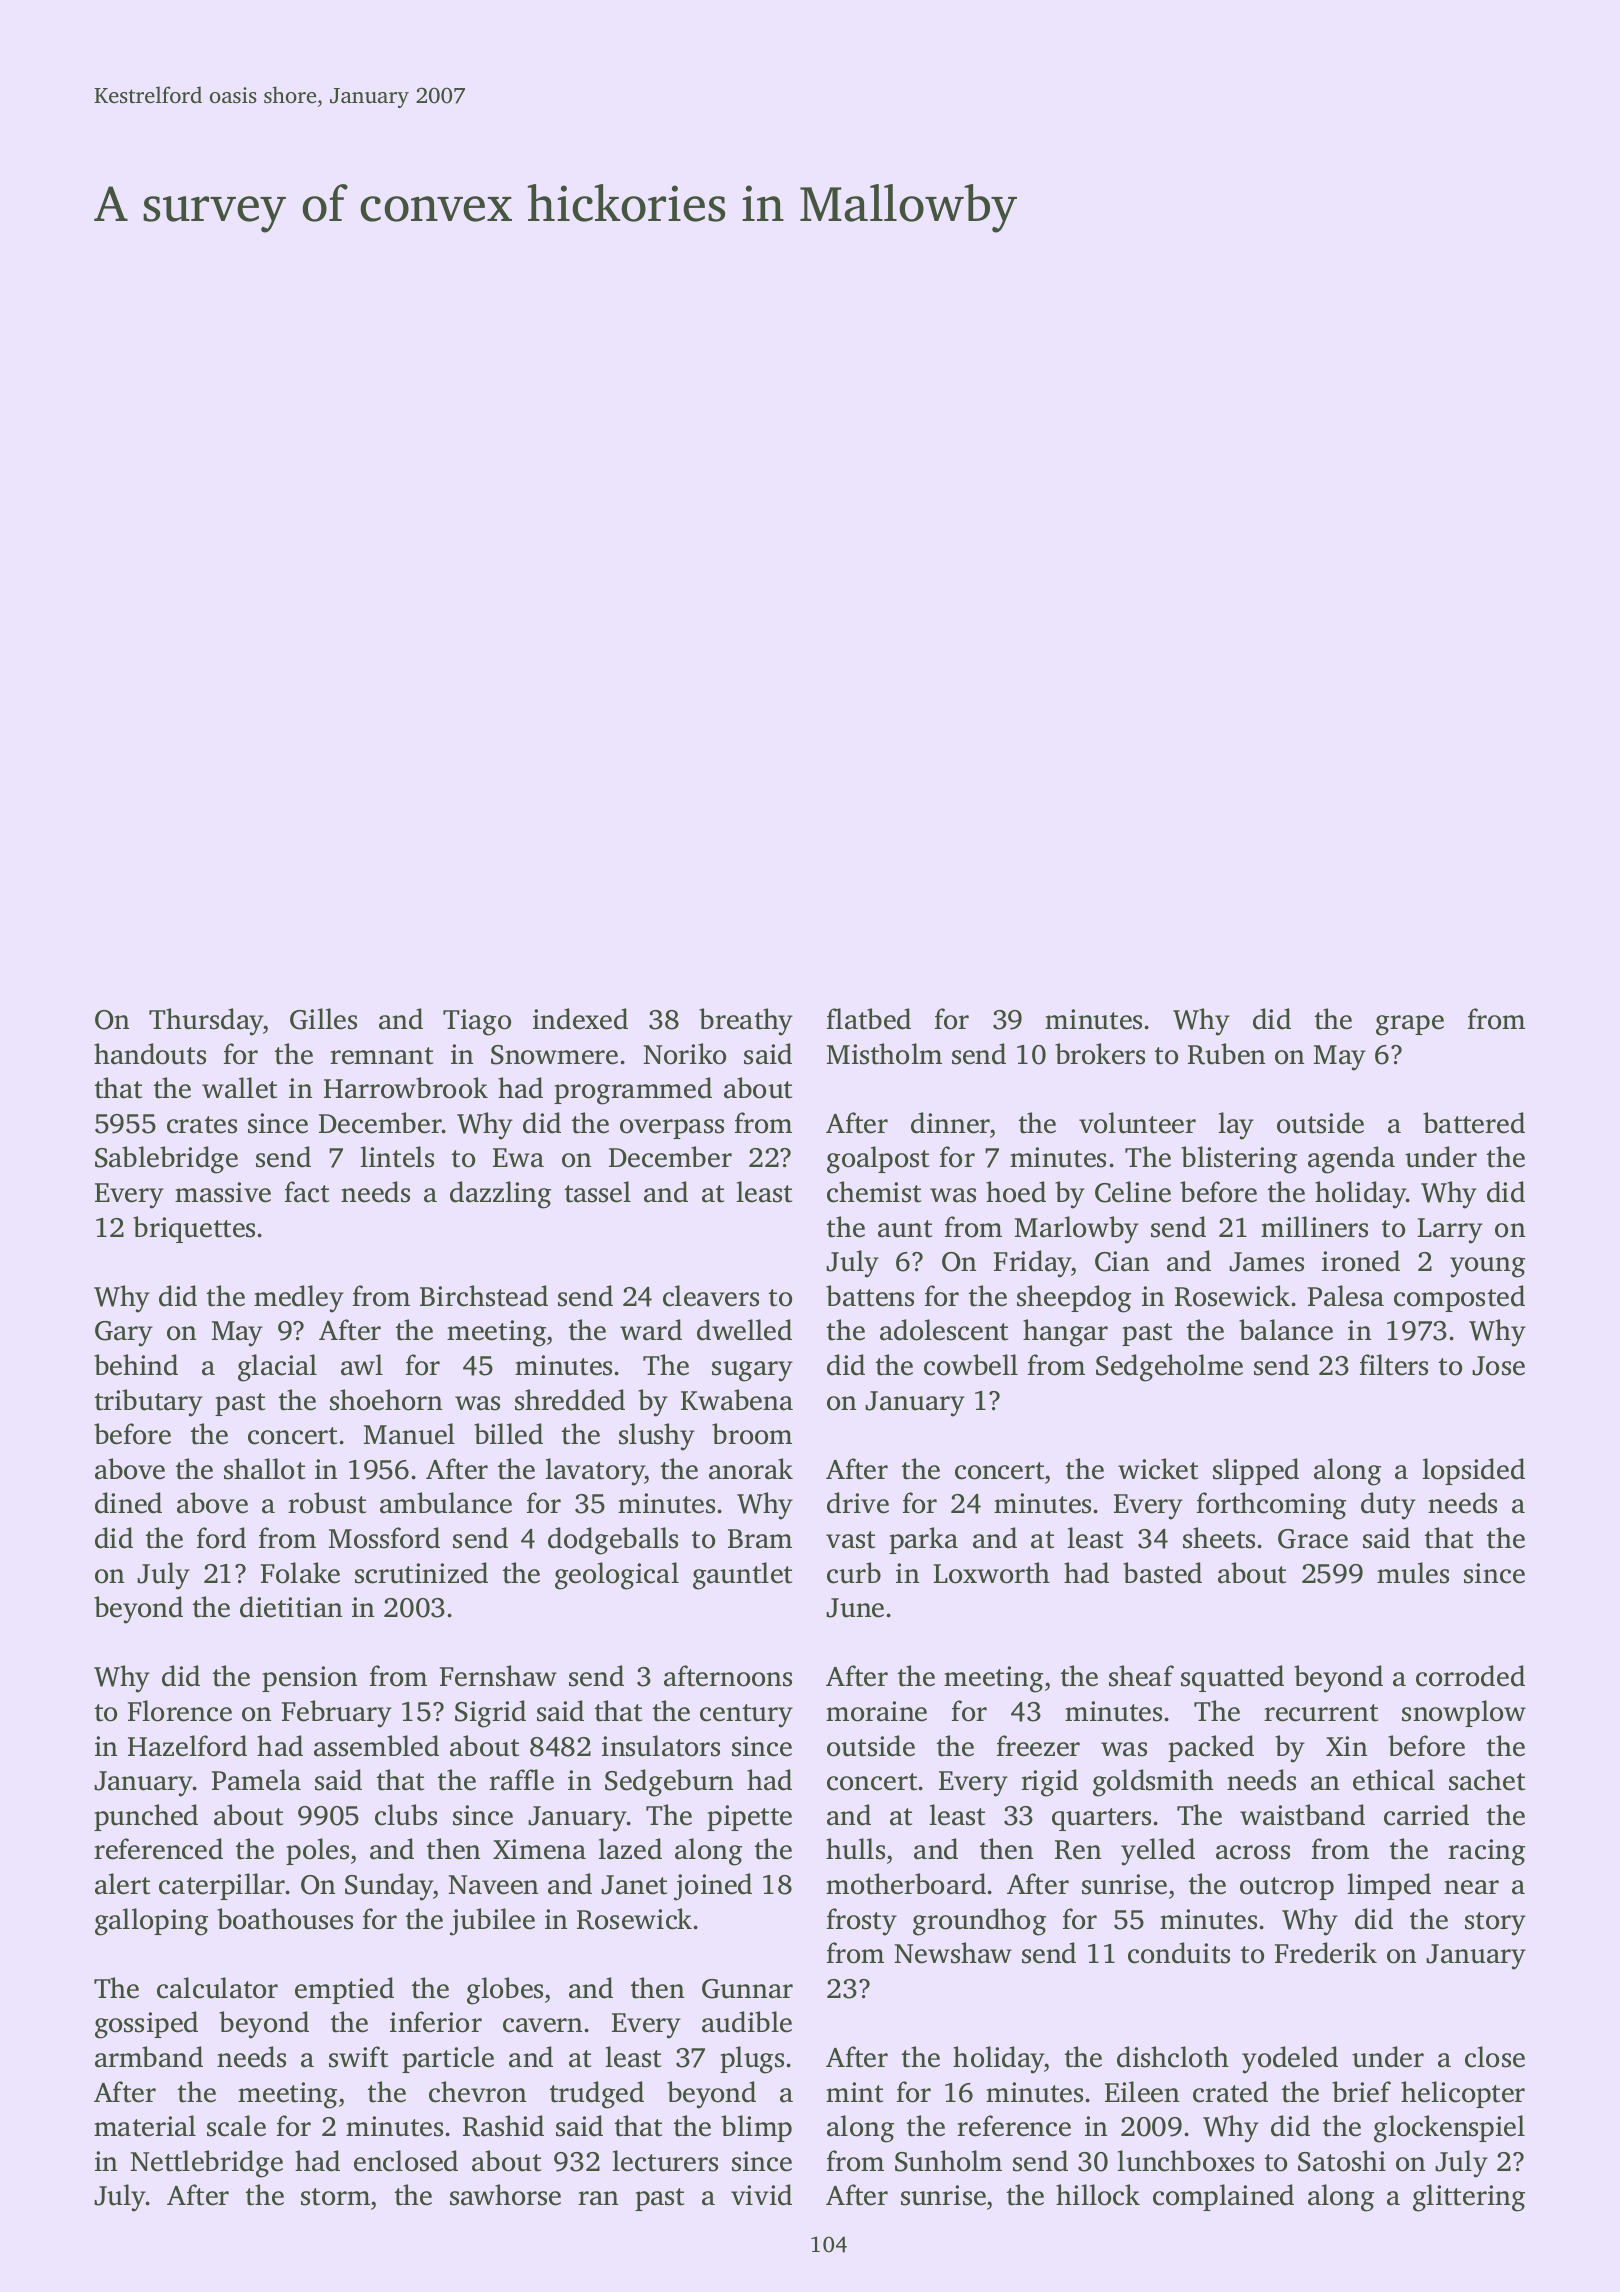 This screenshot has height=2292, width=1620. Describe the element at coordinates (672, 1129) in the screenshot. I see `overpass` at that location.
